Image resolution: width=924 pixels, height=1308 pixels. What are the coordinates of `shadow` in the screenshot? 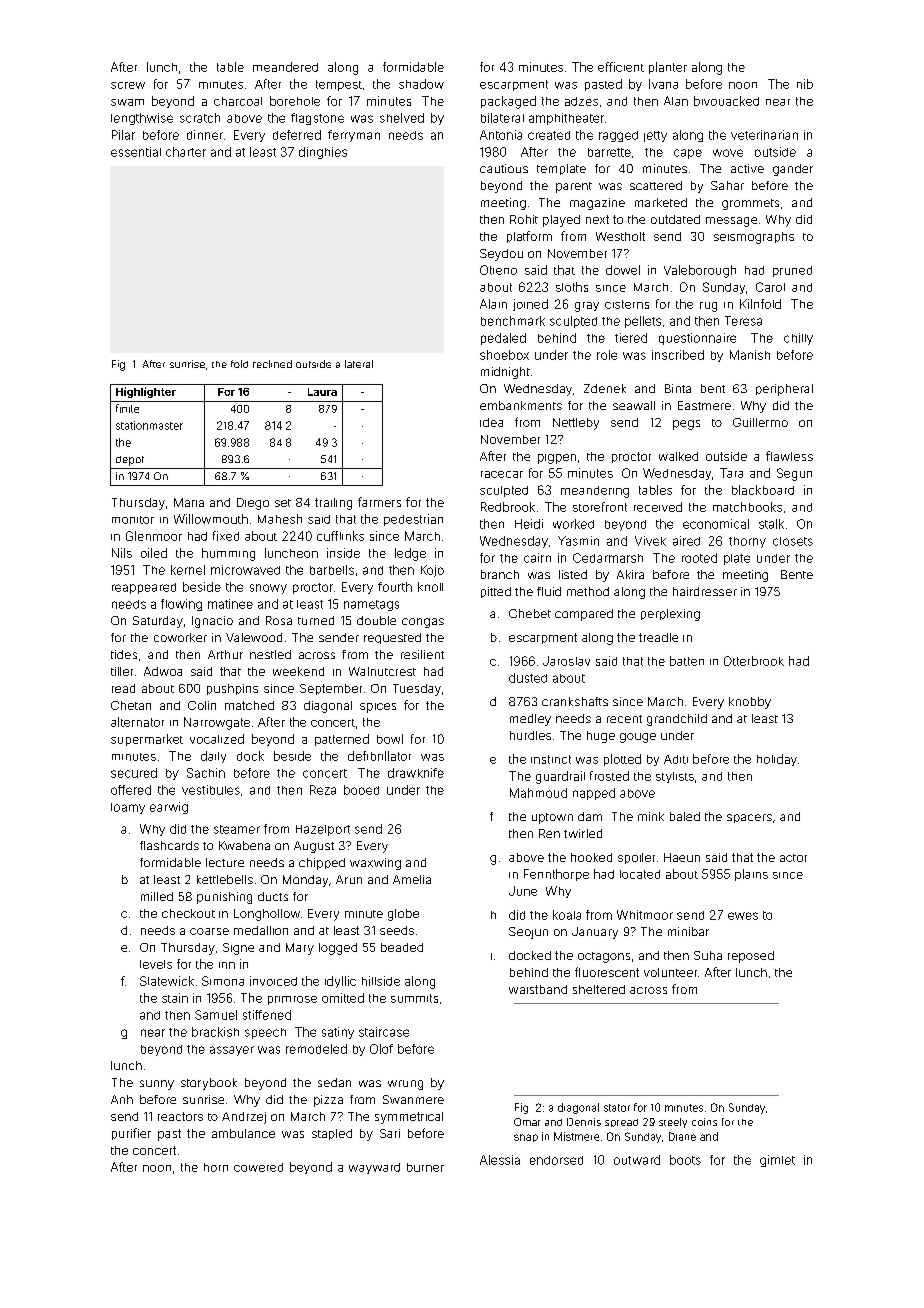 It's located at (421, 84).
